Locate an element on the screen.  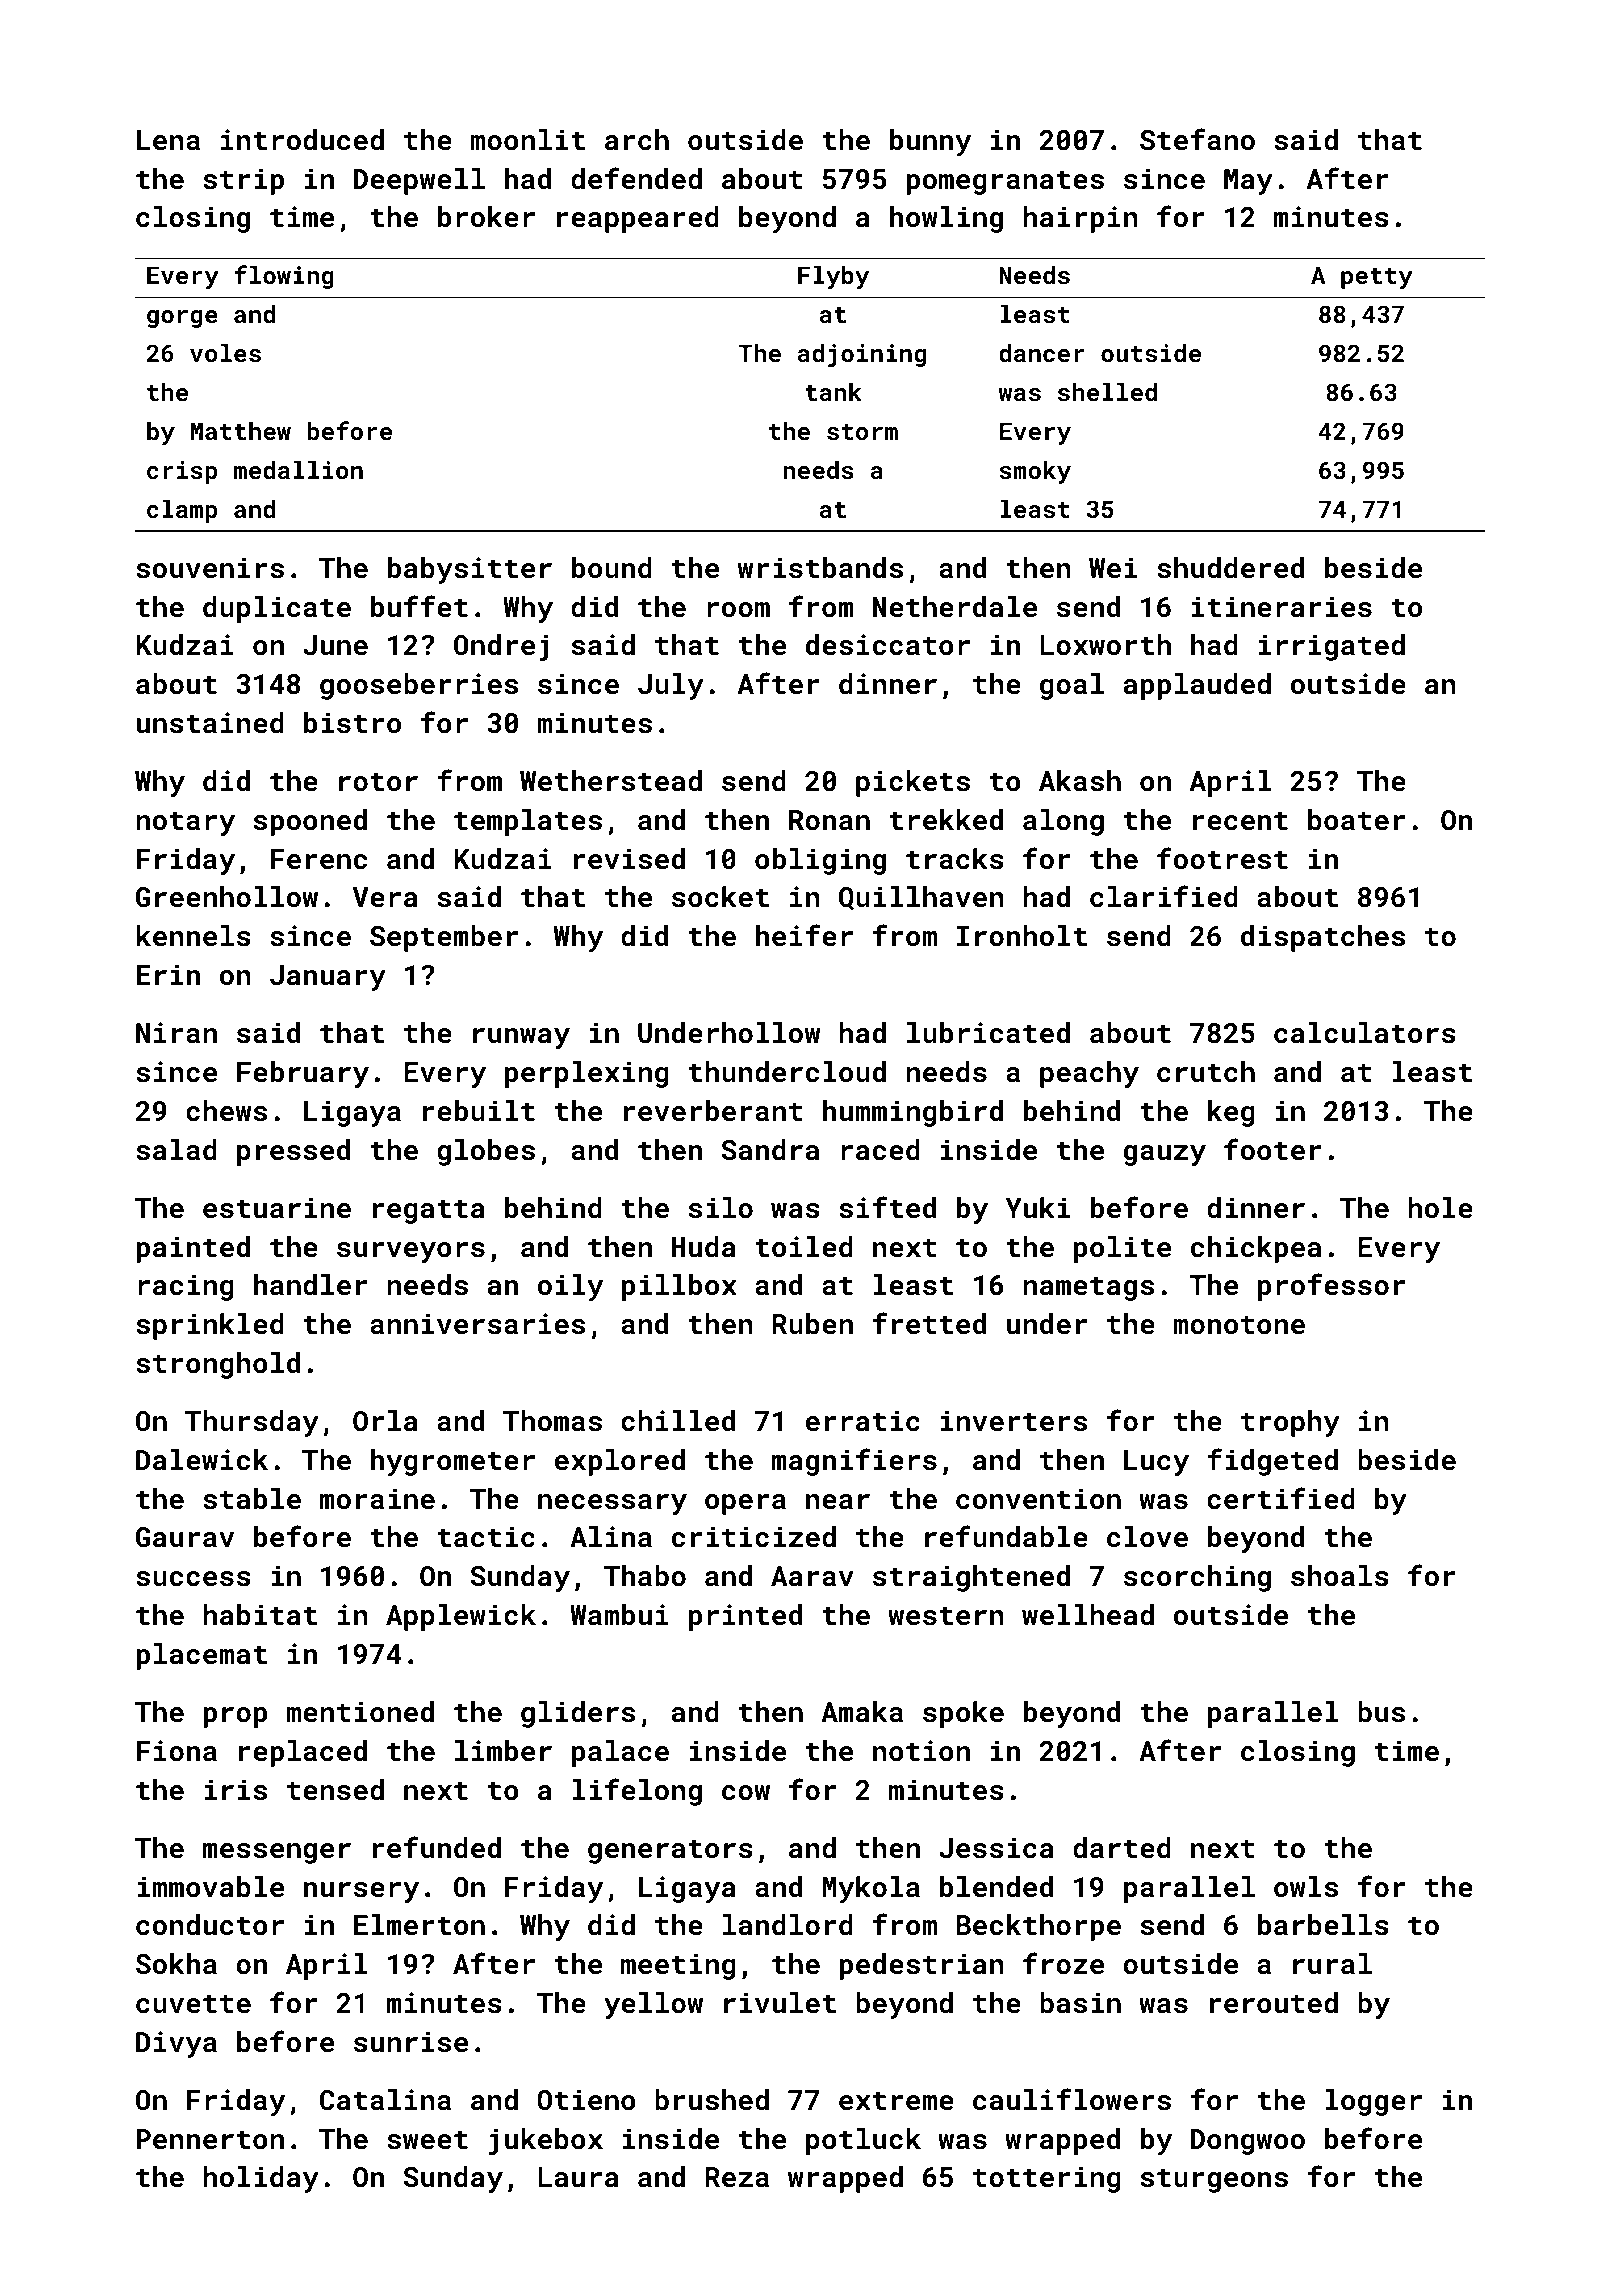
sturgeons is located at coordinates (1214, 2180).
